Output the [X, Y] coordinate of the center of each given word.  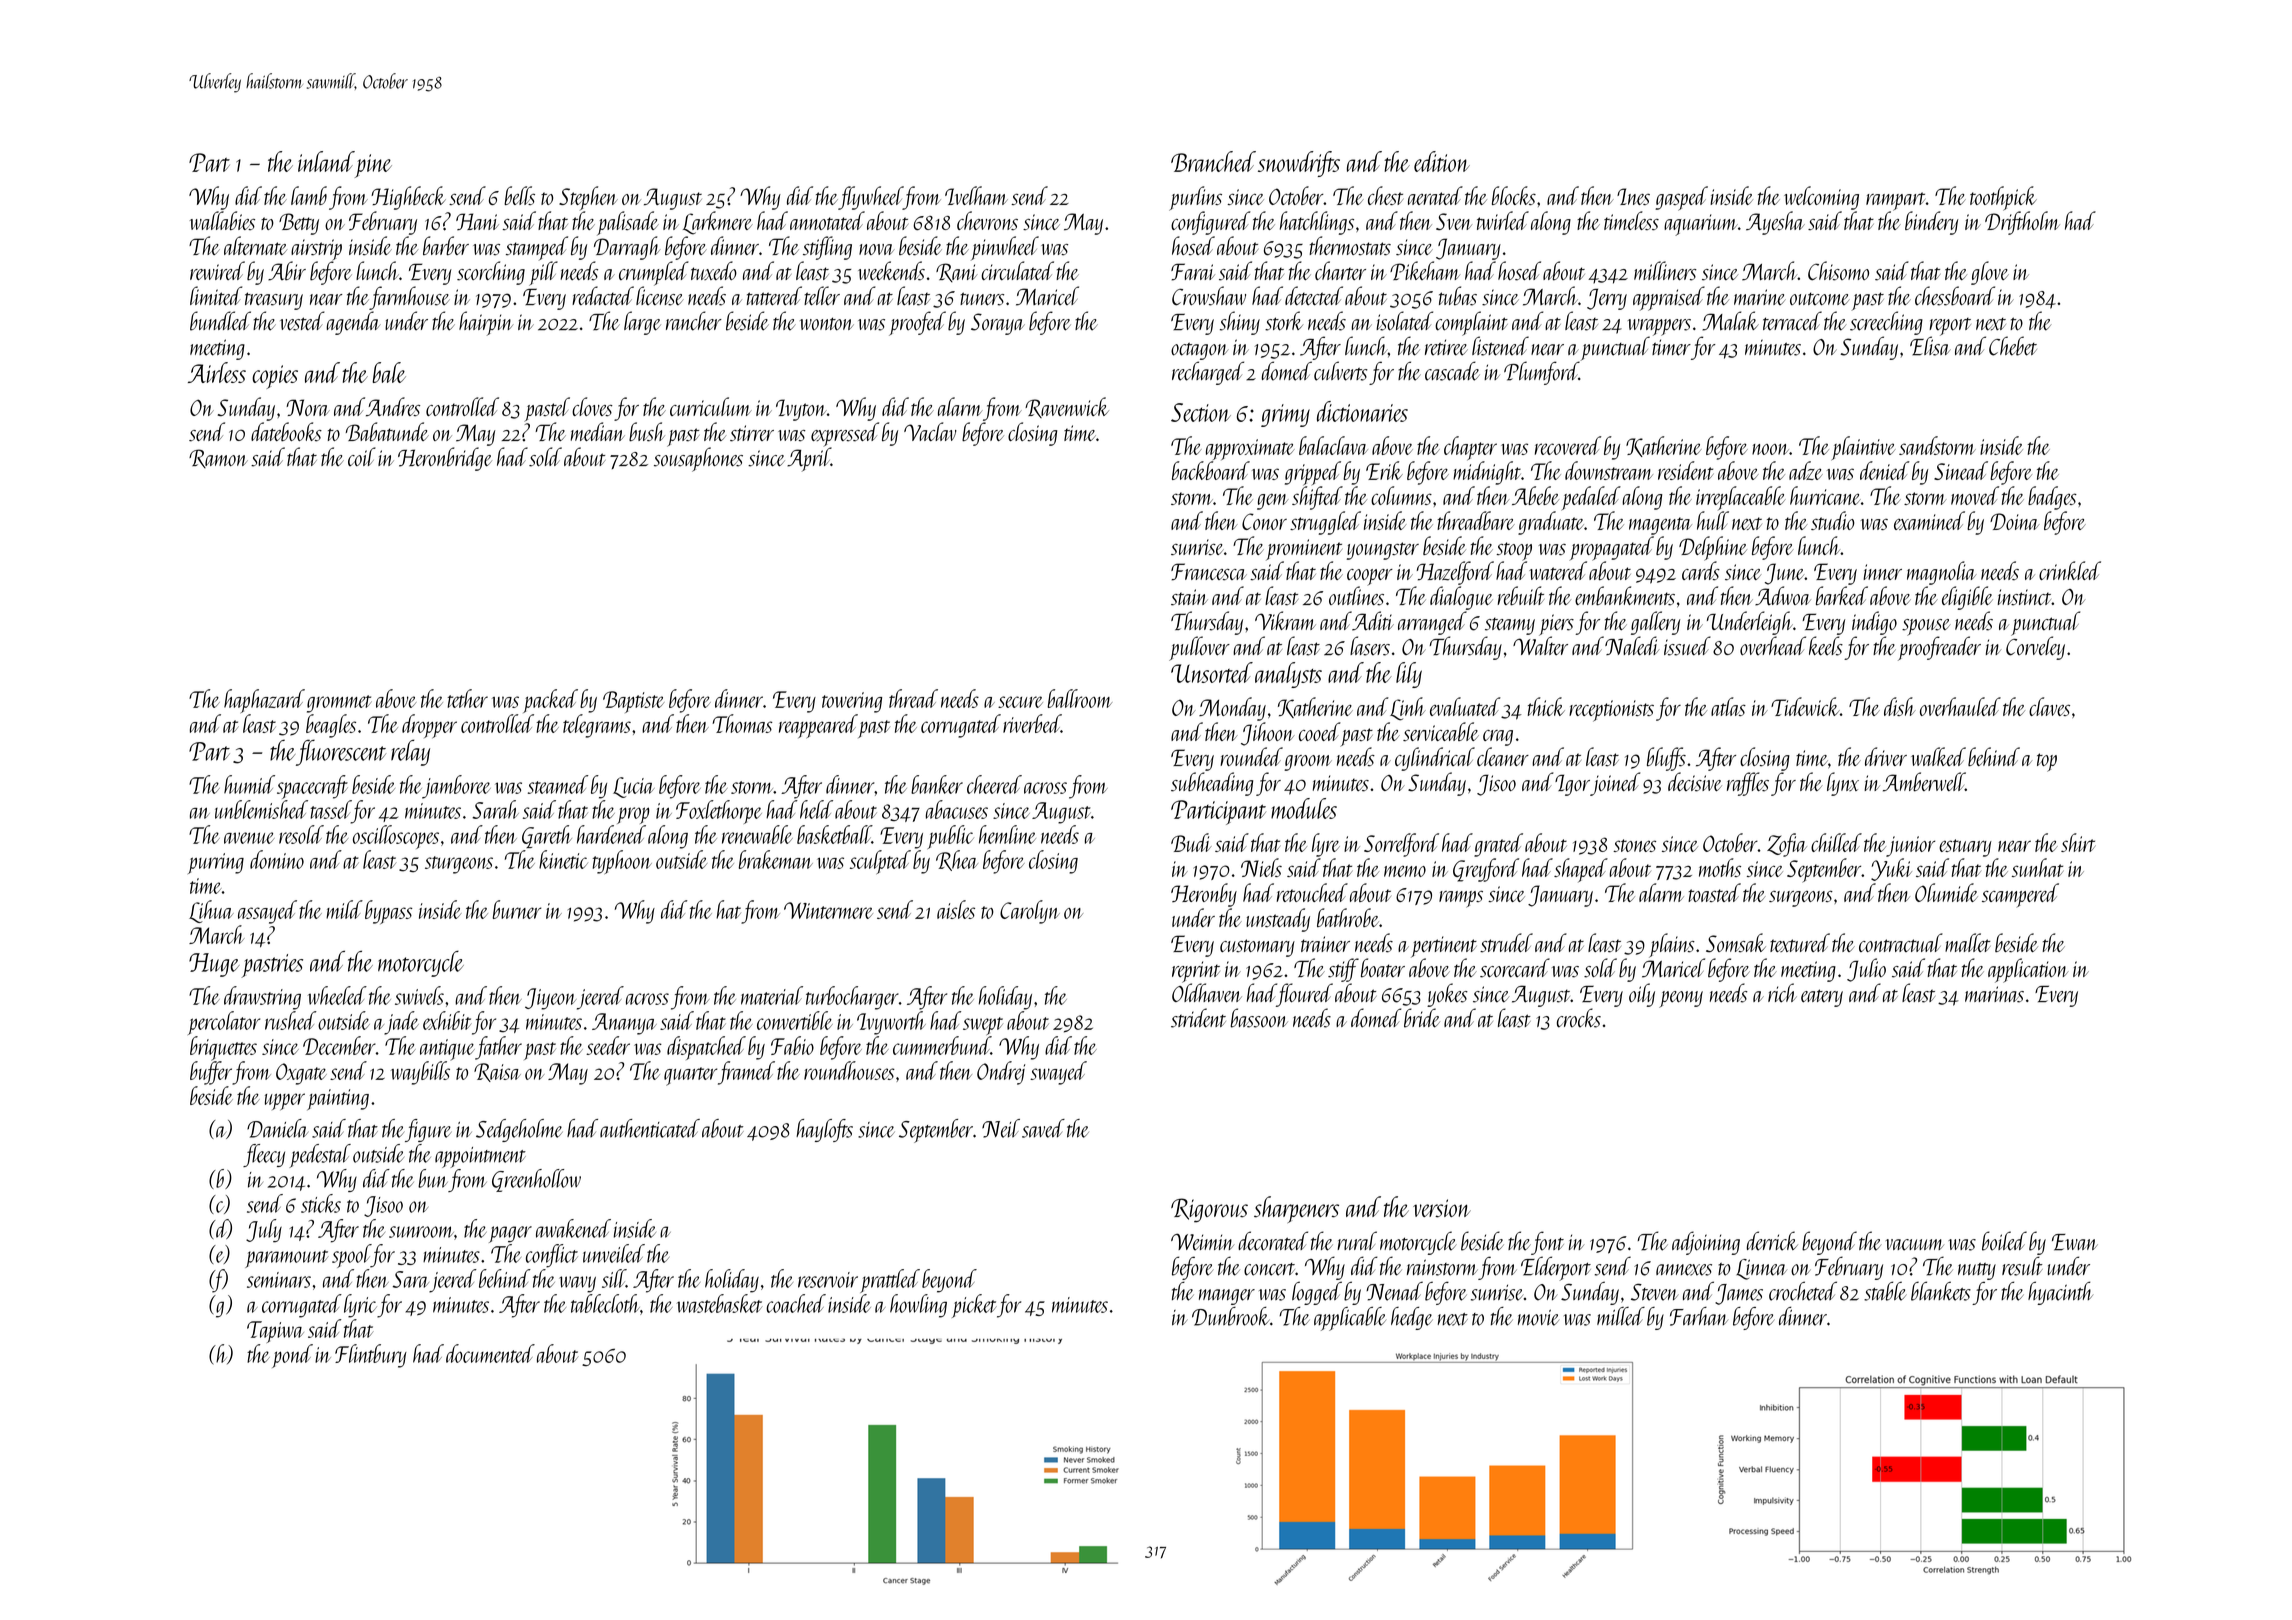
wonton [827, 324]
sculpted [880, 862]
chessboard [1955, 296]
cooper [1370, 577]
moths [1720, 867]
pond [292, 1356]
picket [974, 1306]
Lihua [211, 911]
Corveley [2035, 648]
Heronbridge [445, 459]
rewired [217, 270]
